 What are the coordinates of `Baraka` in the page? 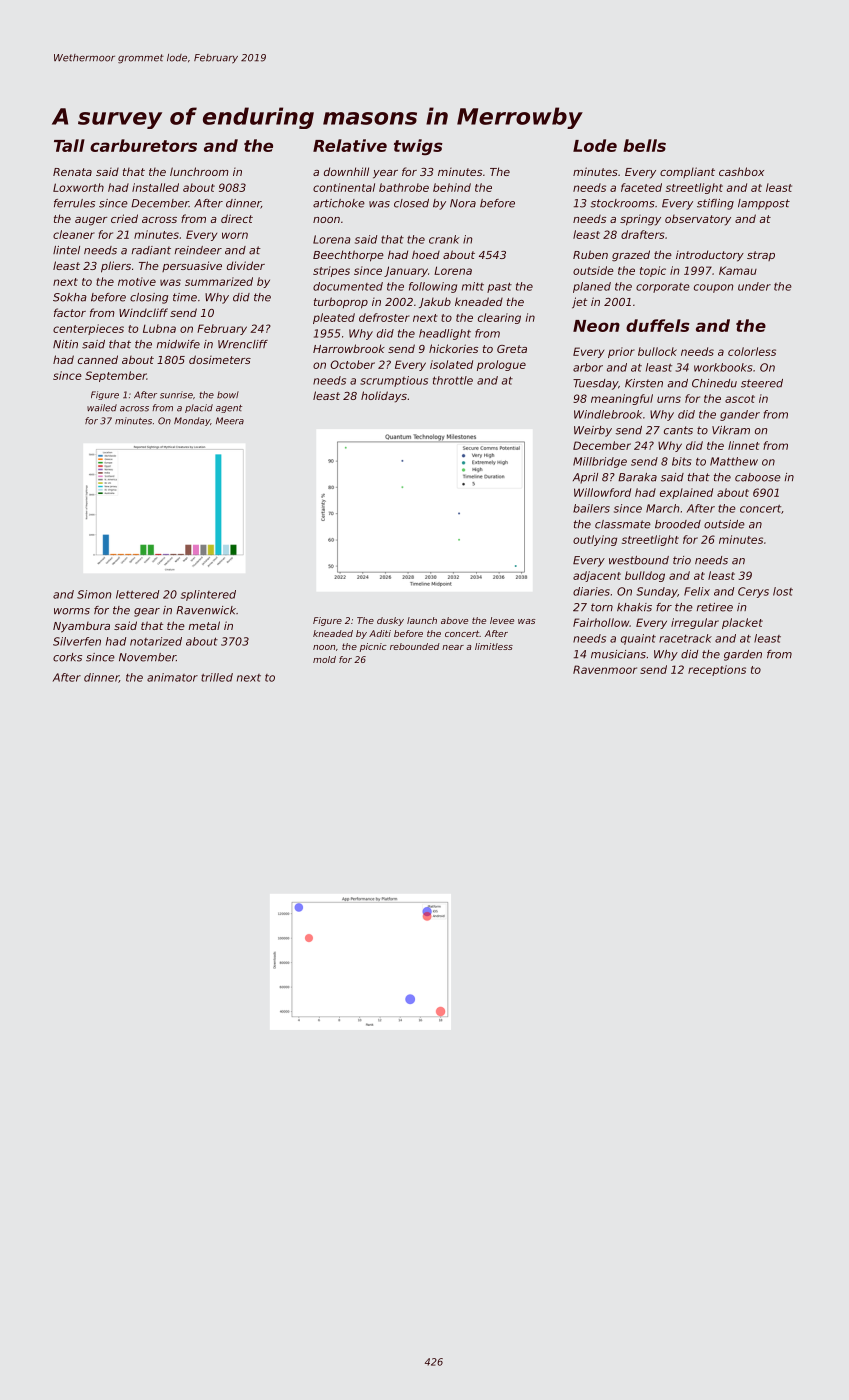 It's located at (637, 477).
